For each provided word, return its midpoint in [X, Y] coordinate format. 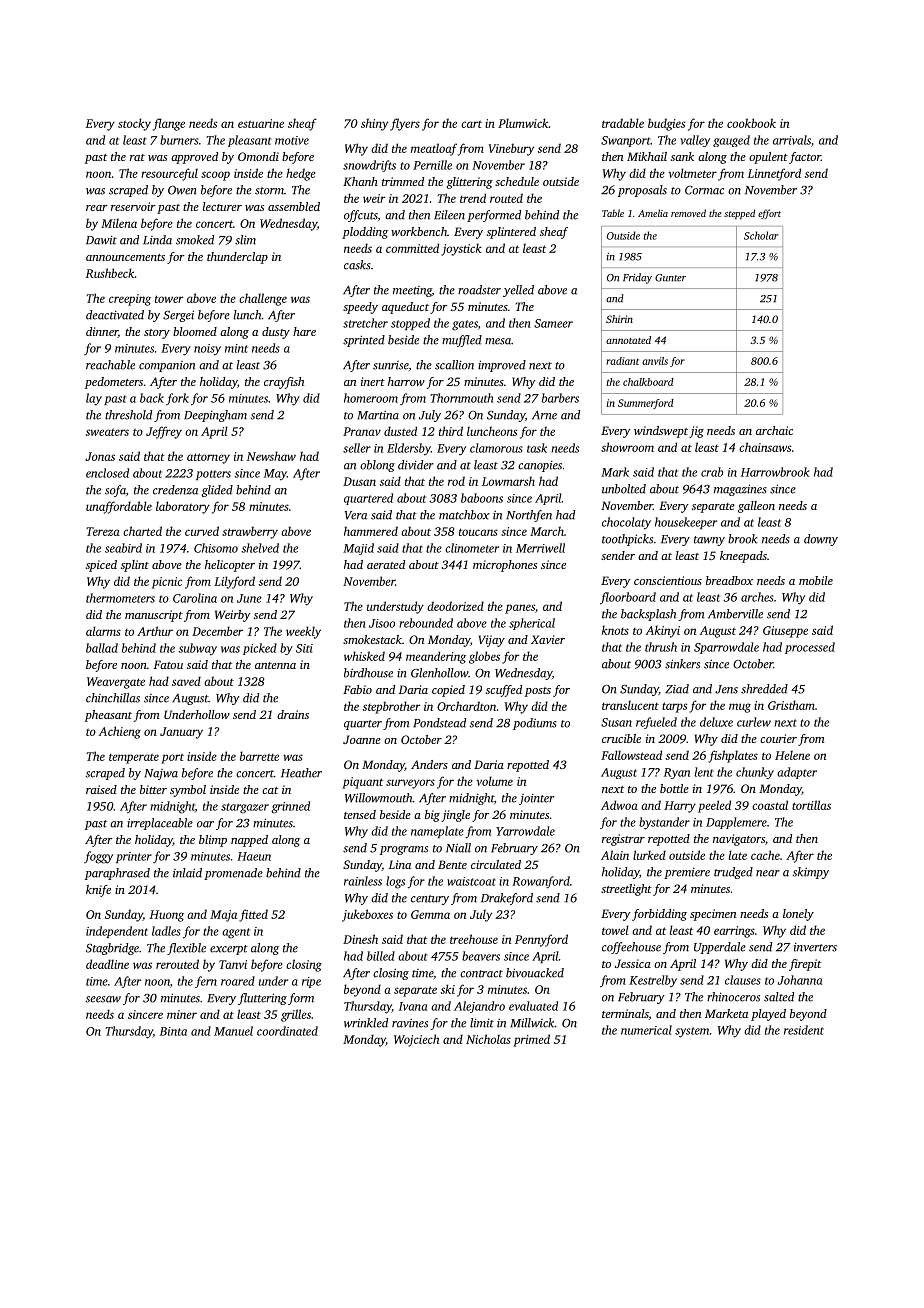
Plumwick [523, 123]
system [692, 1032]
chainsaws [765, 447]
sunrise [390, 365]
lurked [649, 855]
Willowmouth [379, 798]
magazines [740, 490]
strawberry [250, 532]
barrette [259, 756]
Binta [173, 1031]
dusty [276, 333]
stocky [134, 124]
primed [531, 1040]
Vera [356, 515]
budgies [666, 124]
